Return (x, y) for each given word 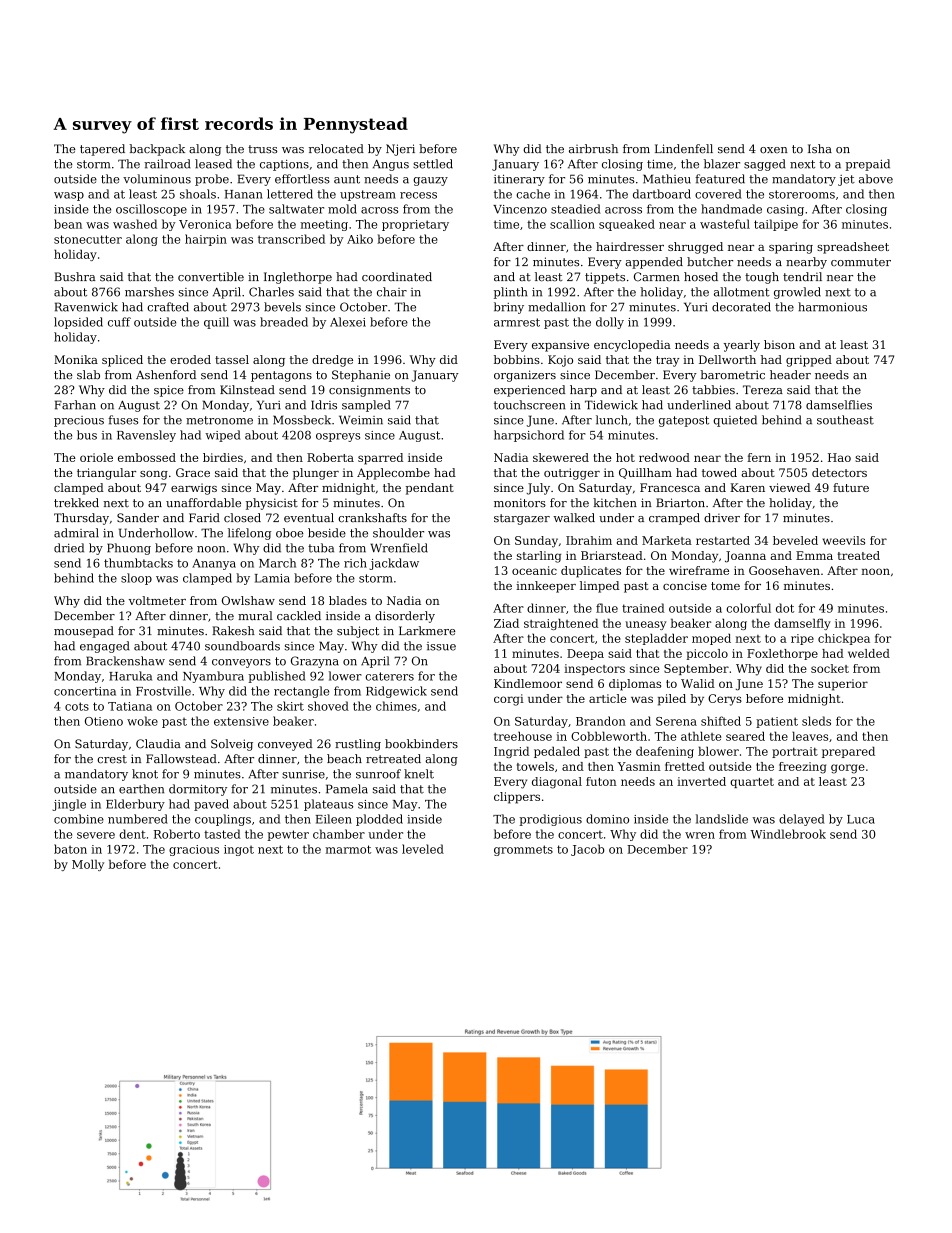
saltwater (296, 209)
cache (533, 194)
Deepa (585, 654)
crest (112, 759)
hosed (701, 277)
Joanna (745, 557)
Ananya (214, 564)
